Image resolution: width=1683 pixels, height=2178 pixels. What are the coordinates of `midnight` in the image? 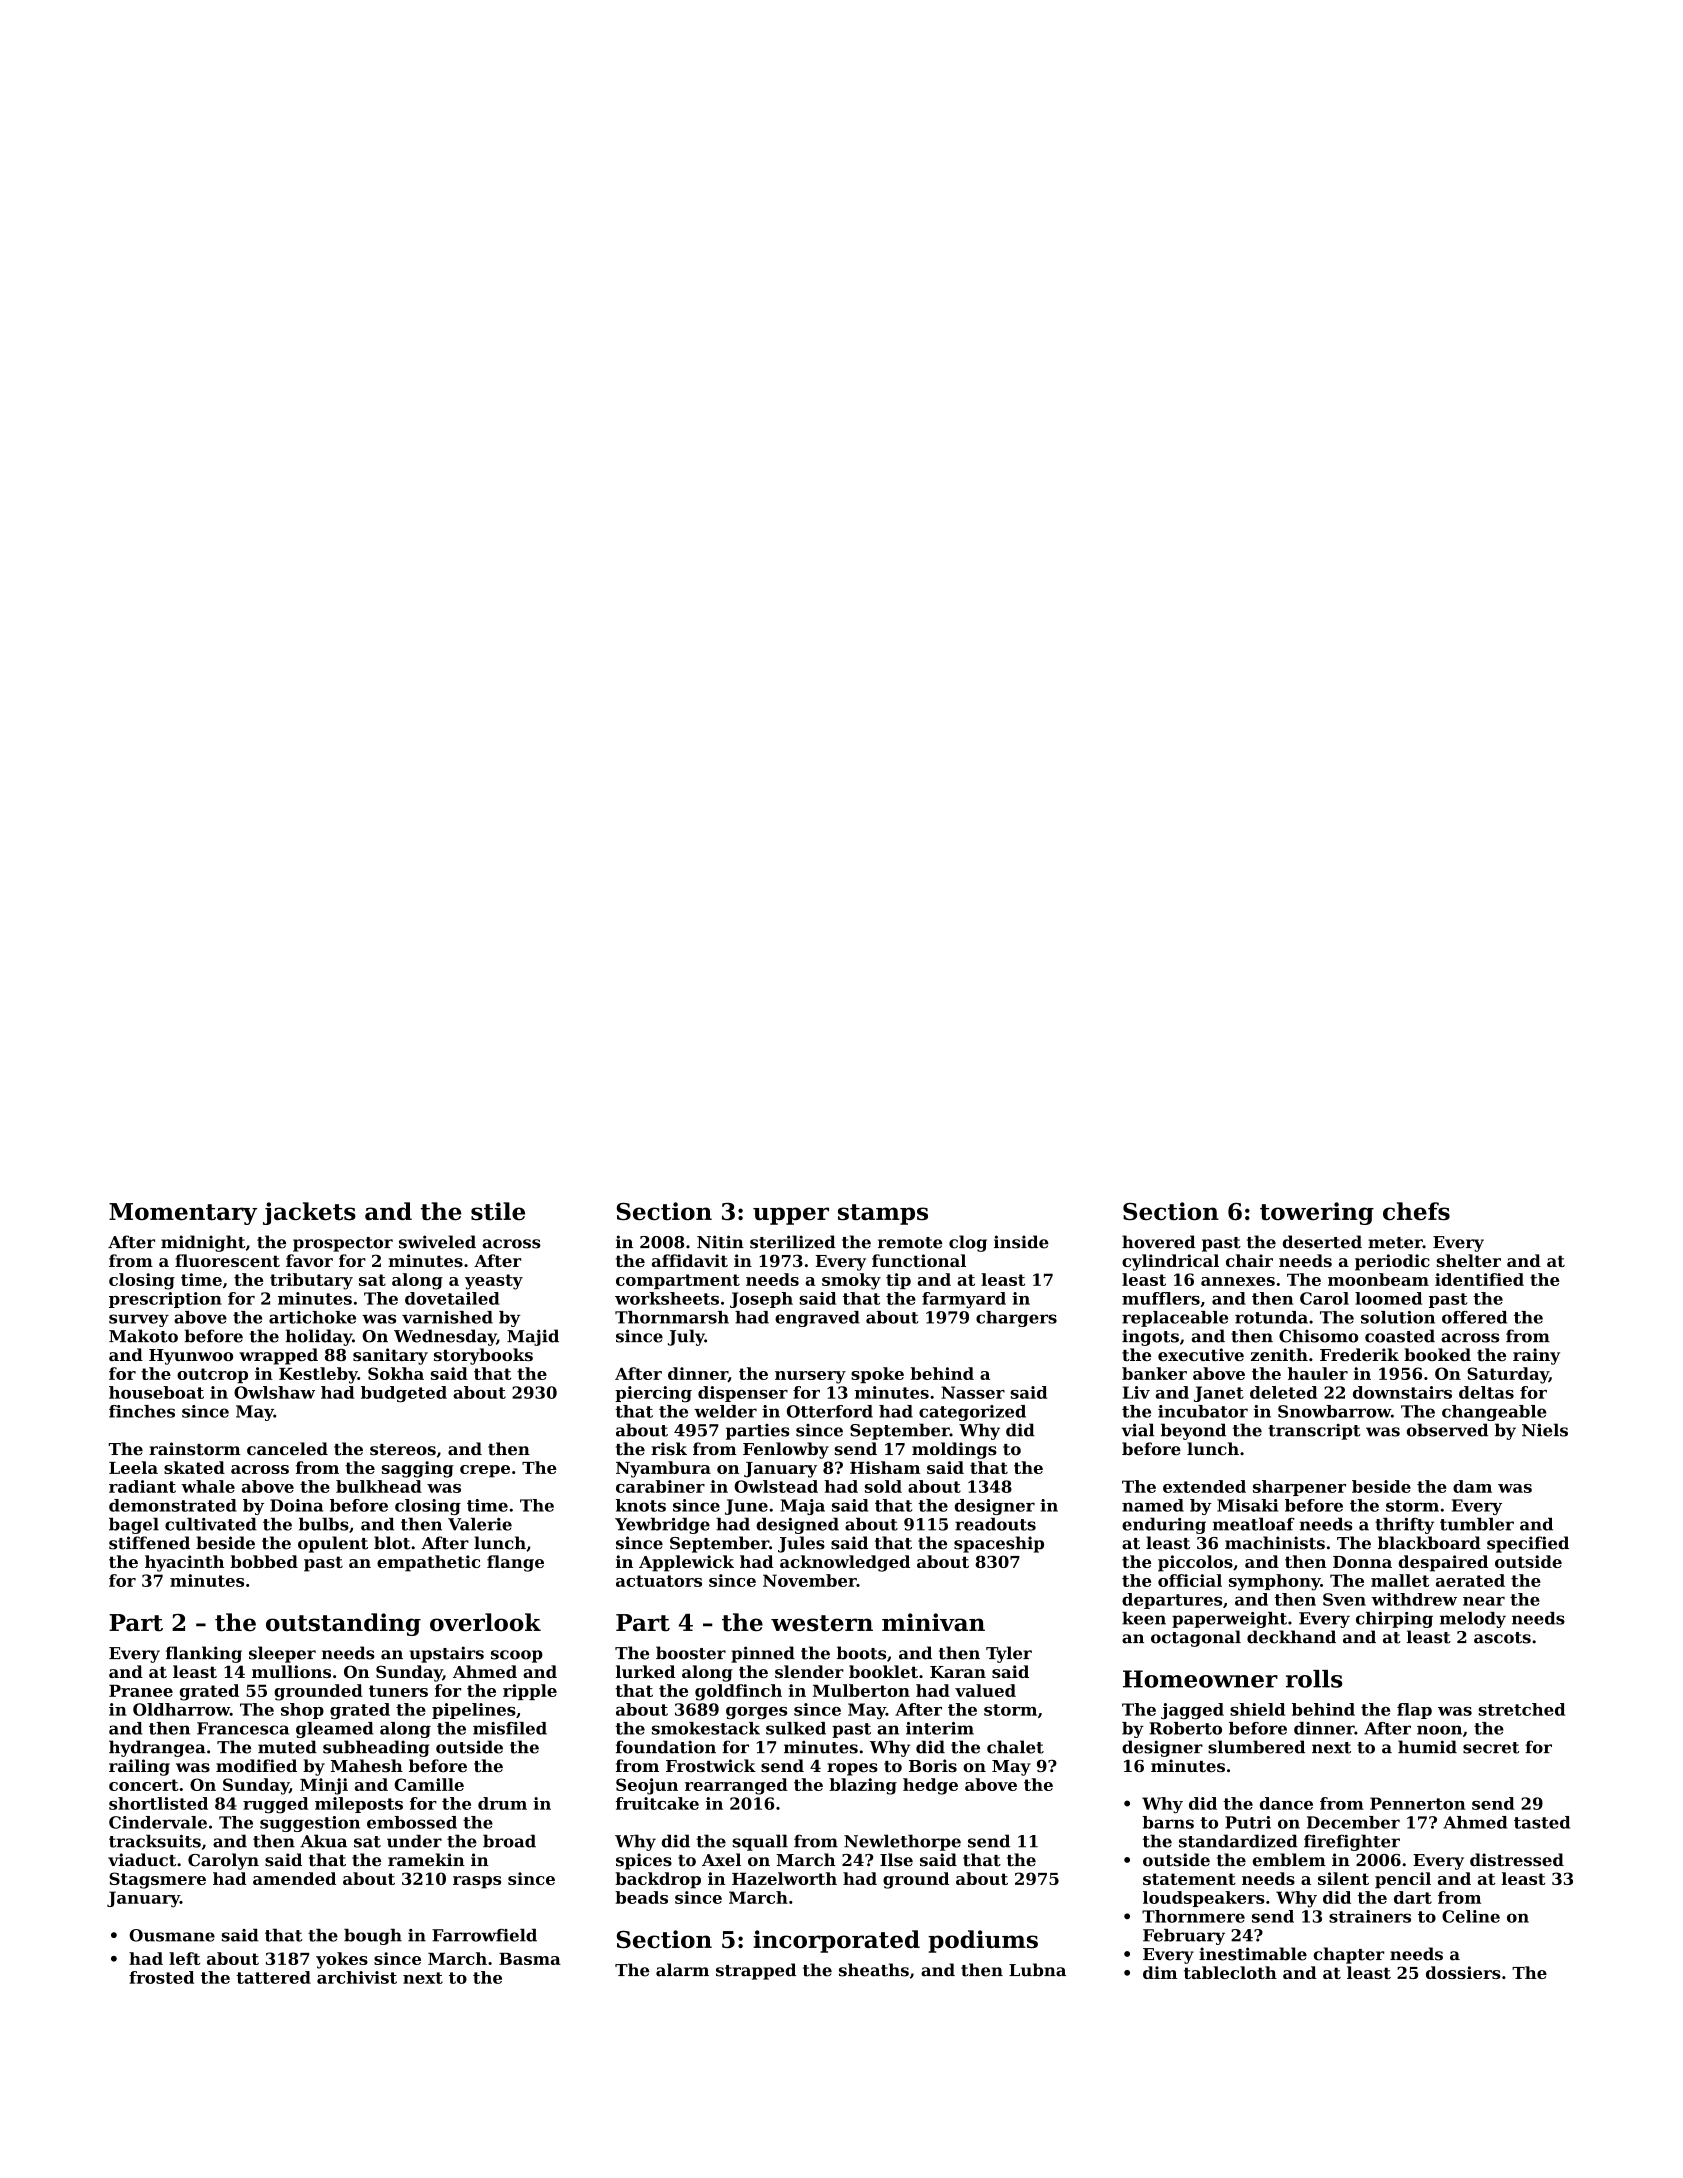 It's located at (203, 1243).
